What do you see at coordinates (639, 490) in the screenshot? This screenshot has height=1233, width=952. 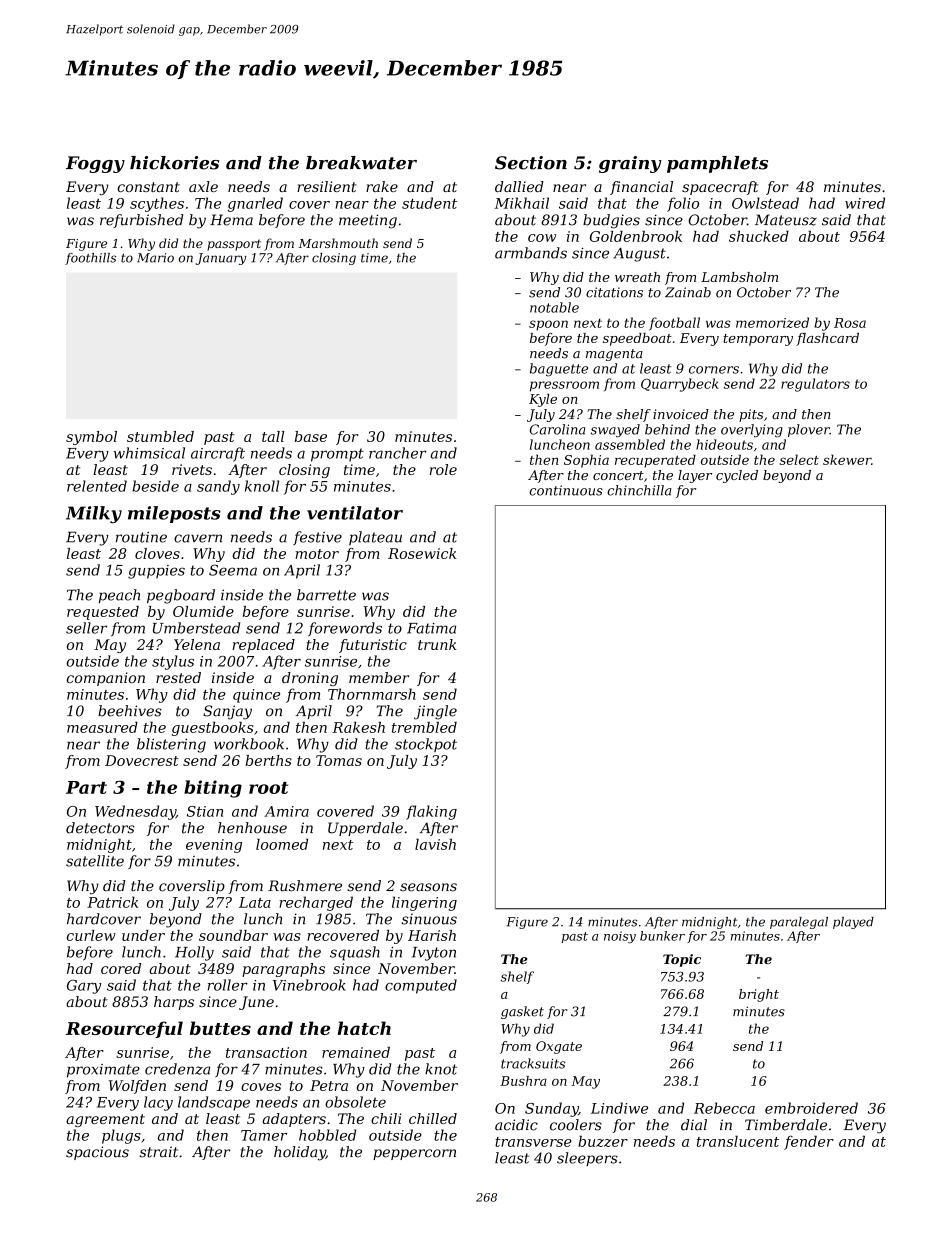 I see `chinchilla` at bounding box center [639, 490].
